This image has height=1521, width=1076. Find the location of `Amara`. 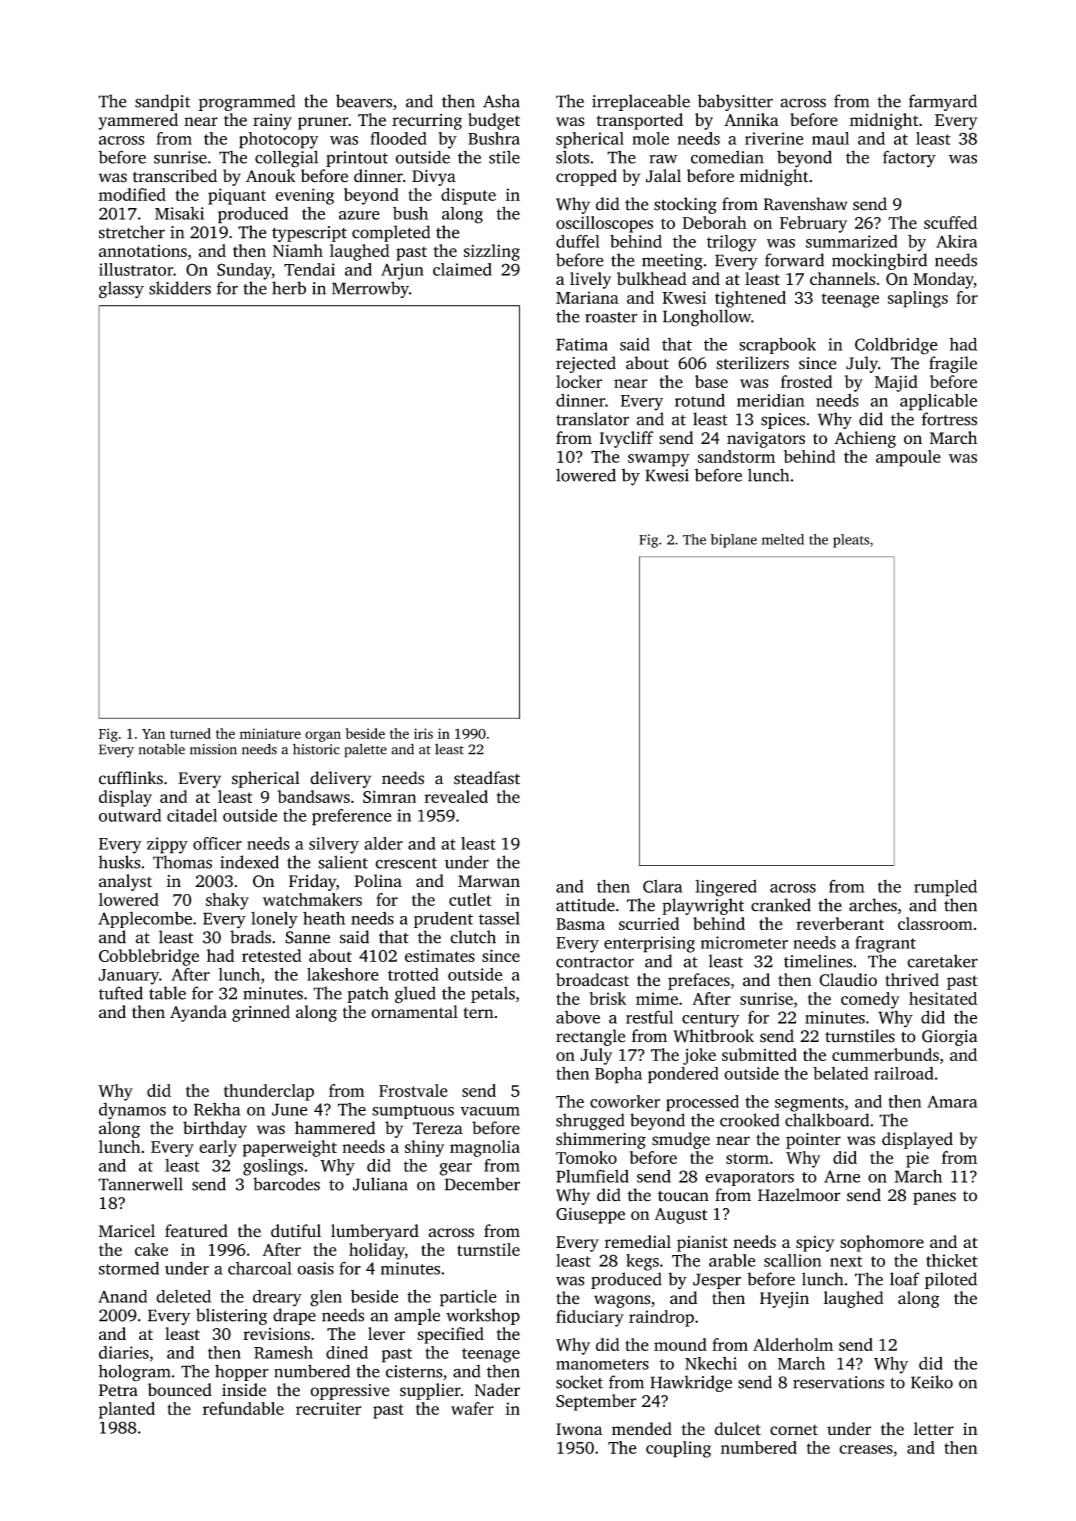

Amara is located at coordinates (952, 1102).
